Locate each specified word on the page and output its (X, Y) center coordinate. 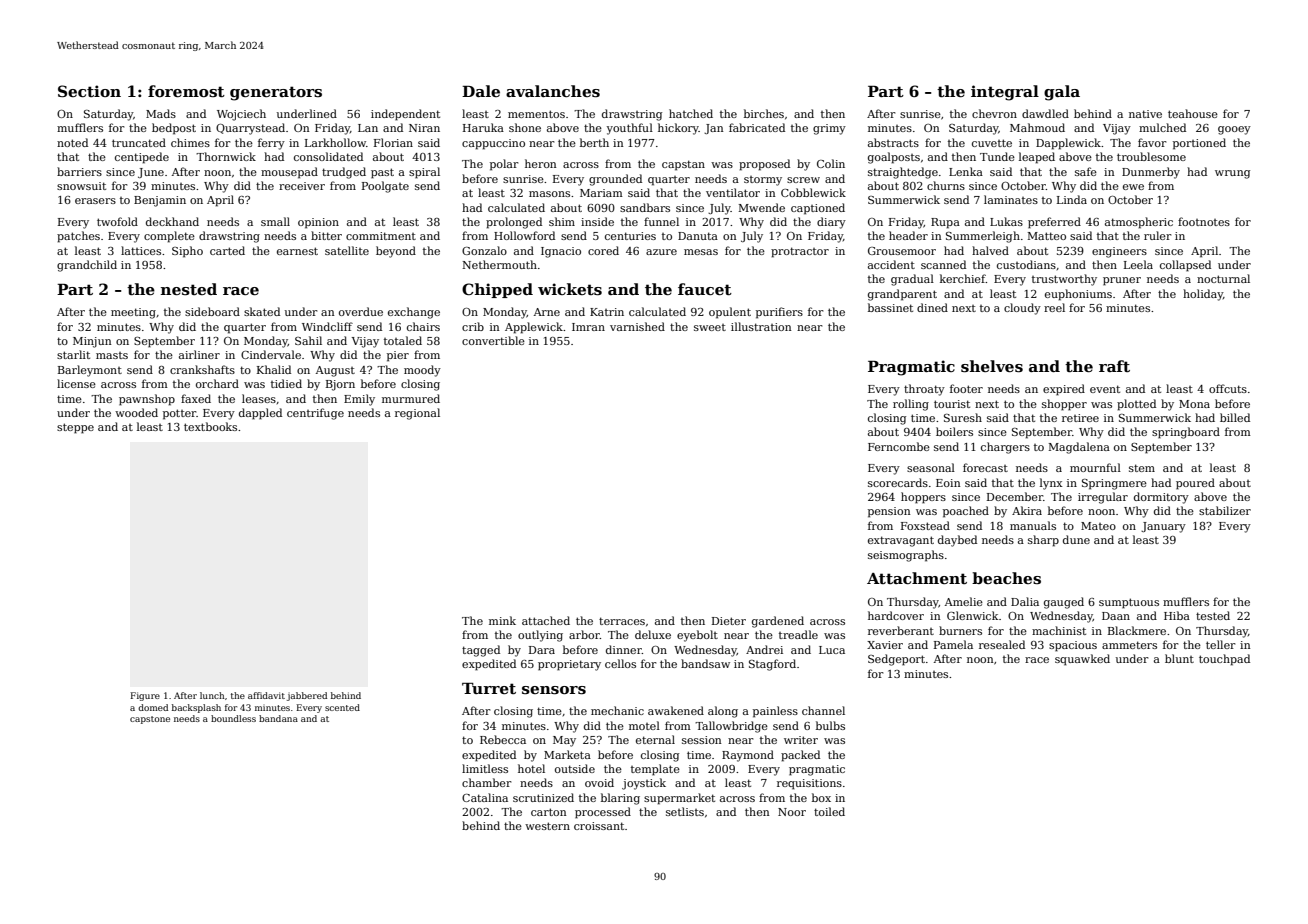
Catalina (485, 797)
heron (541, 163)
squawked (1082, 660)
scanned (943, 264)
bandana (278, 718)
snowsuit (81, 186)
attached (546, 620)
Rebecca (503, 739)
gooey (1234, 130)
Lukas (1006, 221)
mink (502, 620)
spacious (1073, 646)
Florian (393, 142)
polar (504, 165)
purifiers (779, 313)
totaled (403, 340)
